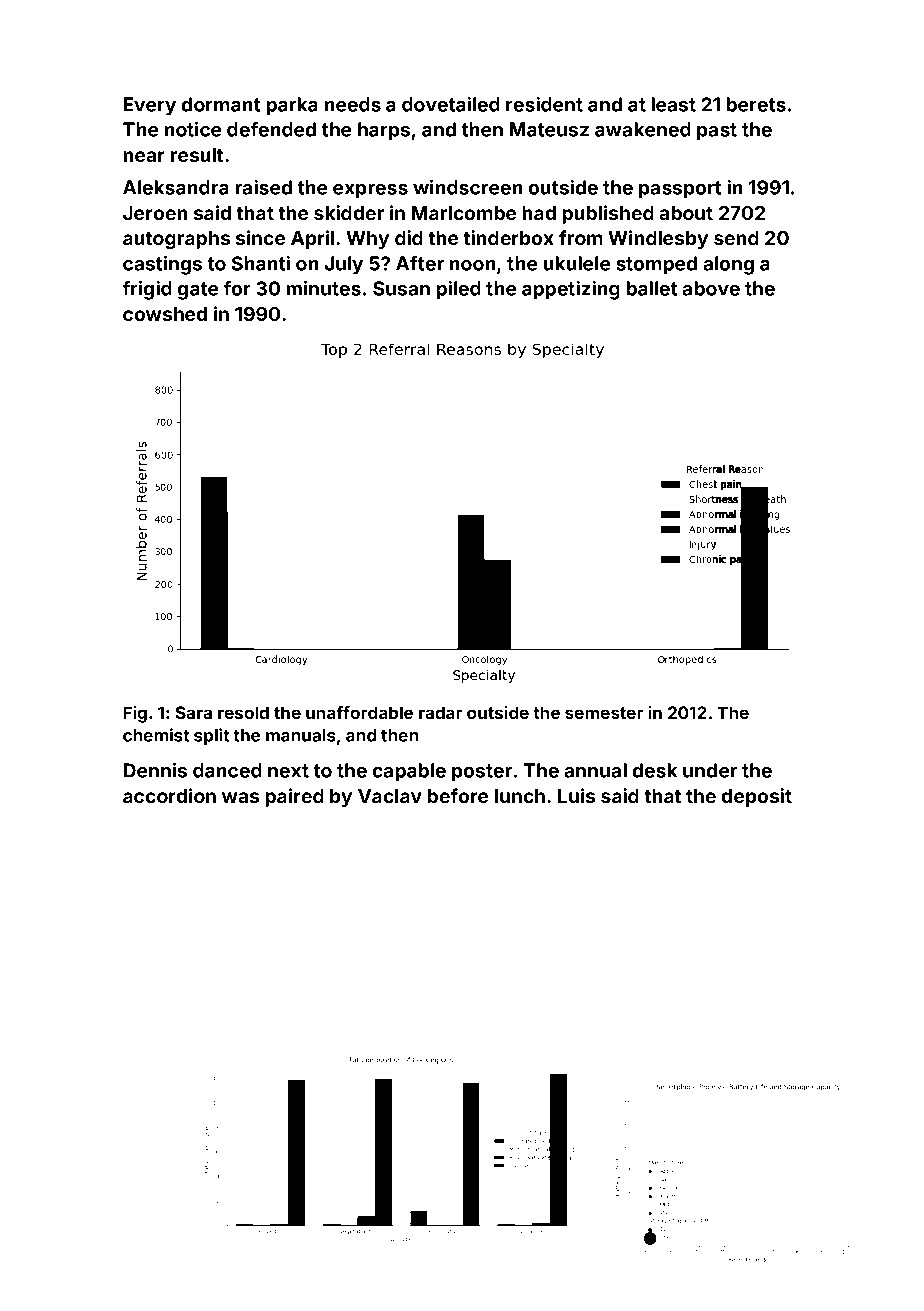  What do you see at coordinates (458, 290) in the screenshot?
I see `piled` at bounding box center [458, 290].
